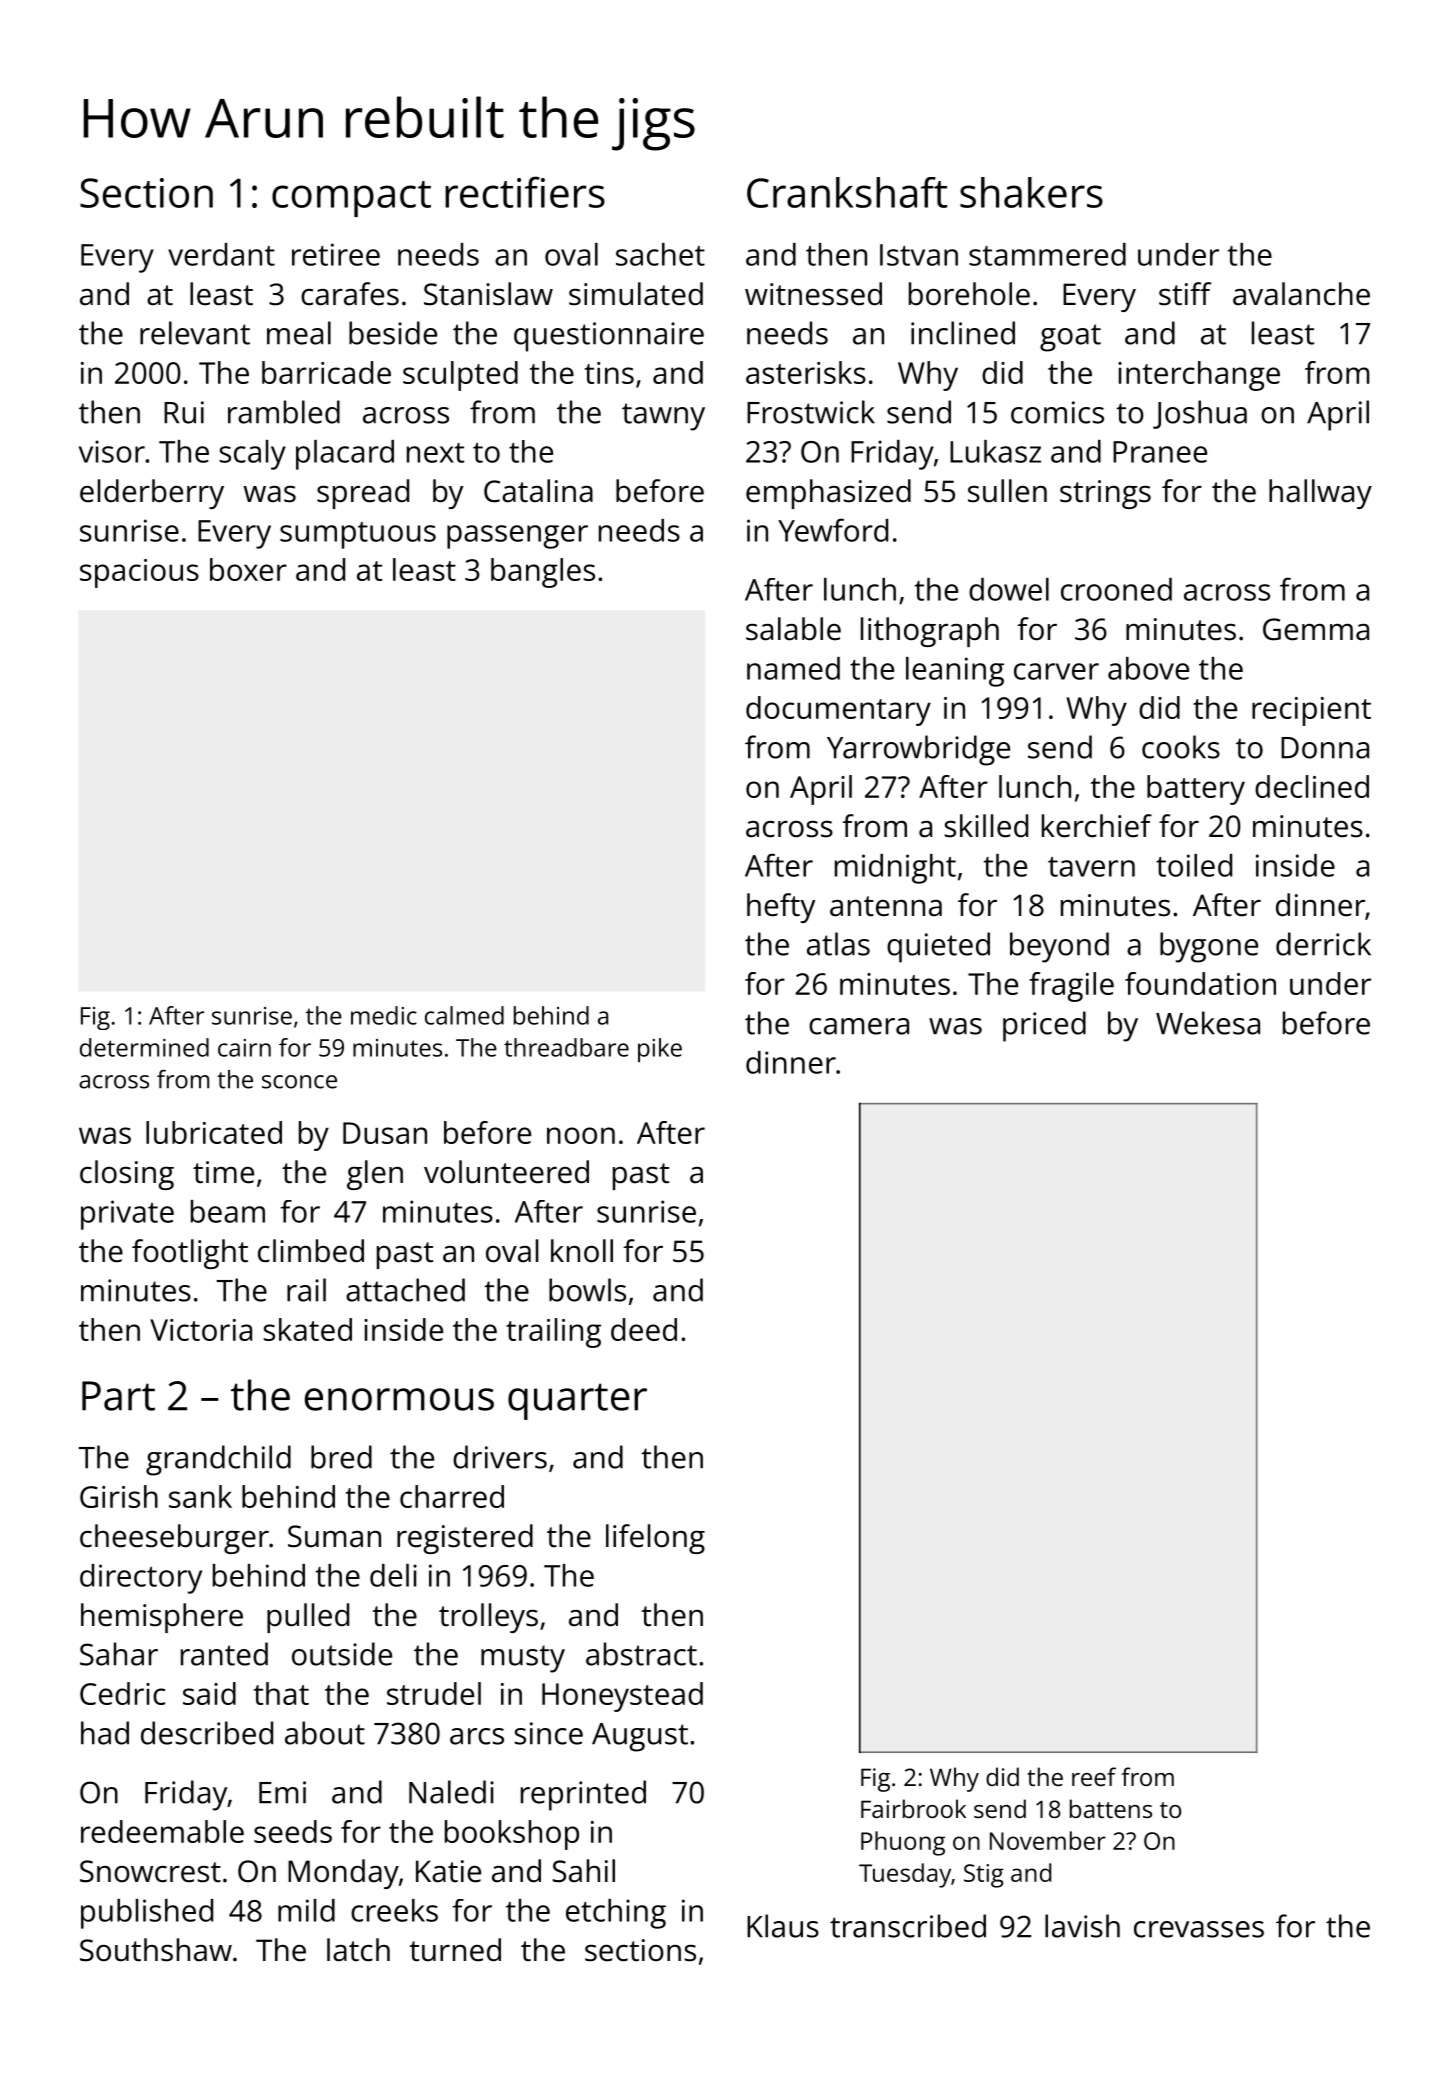  What do you see at coordinates (1301, 294) in the screenshot?
I see `avalanche` at bounding box center [1301, 294].
